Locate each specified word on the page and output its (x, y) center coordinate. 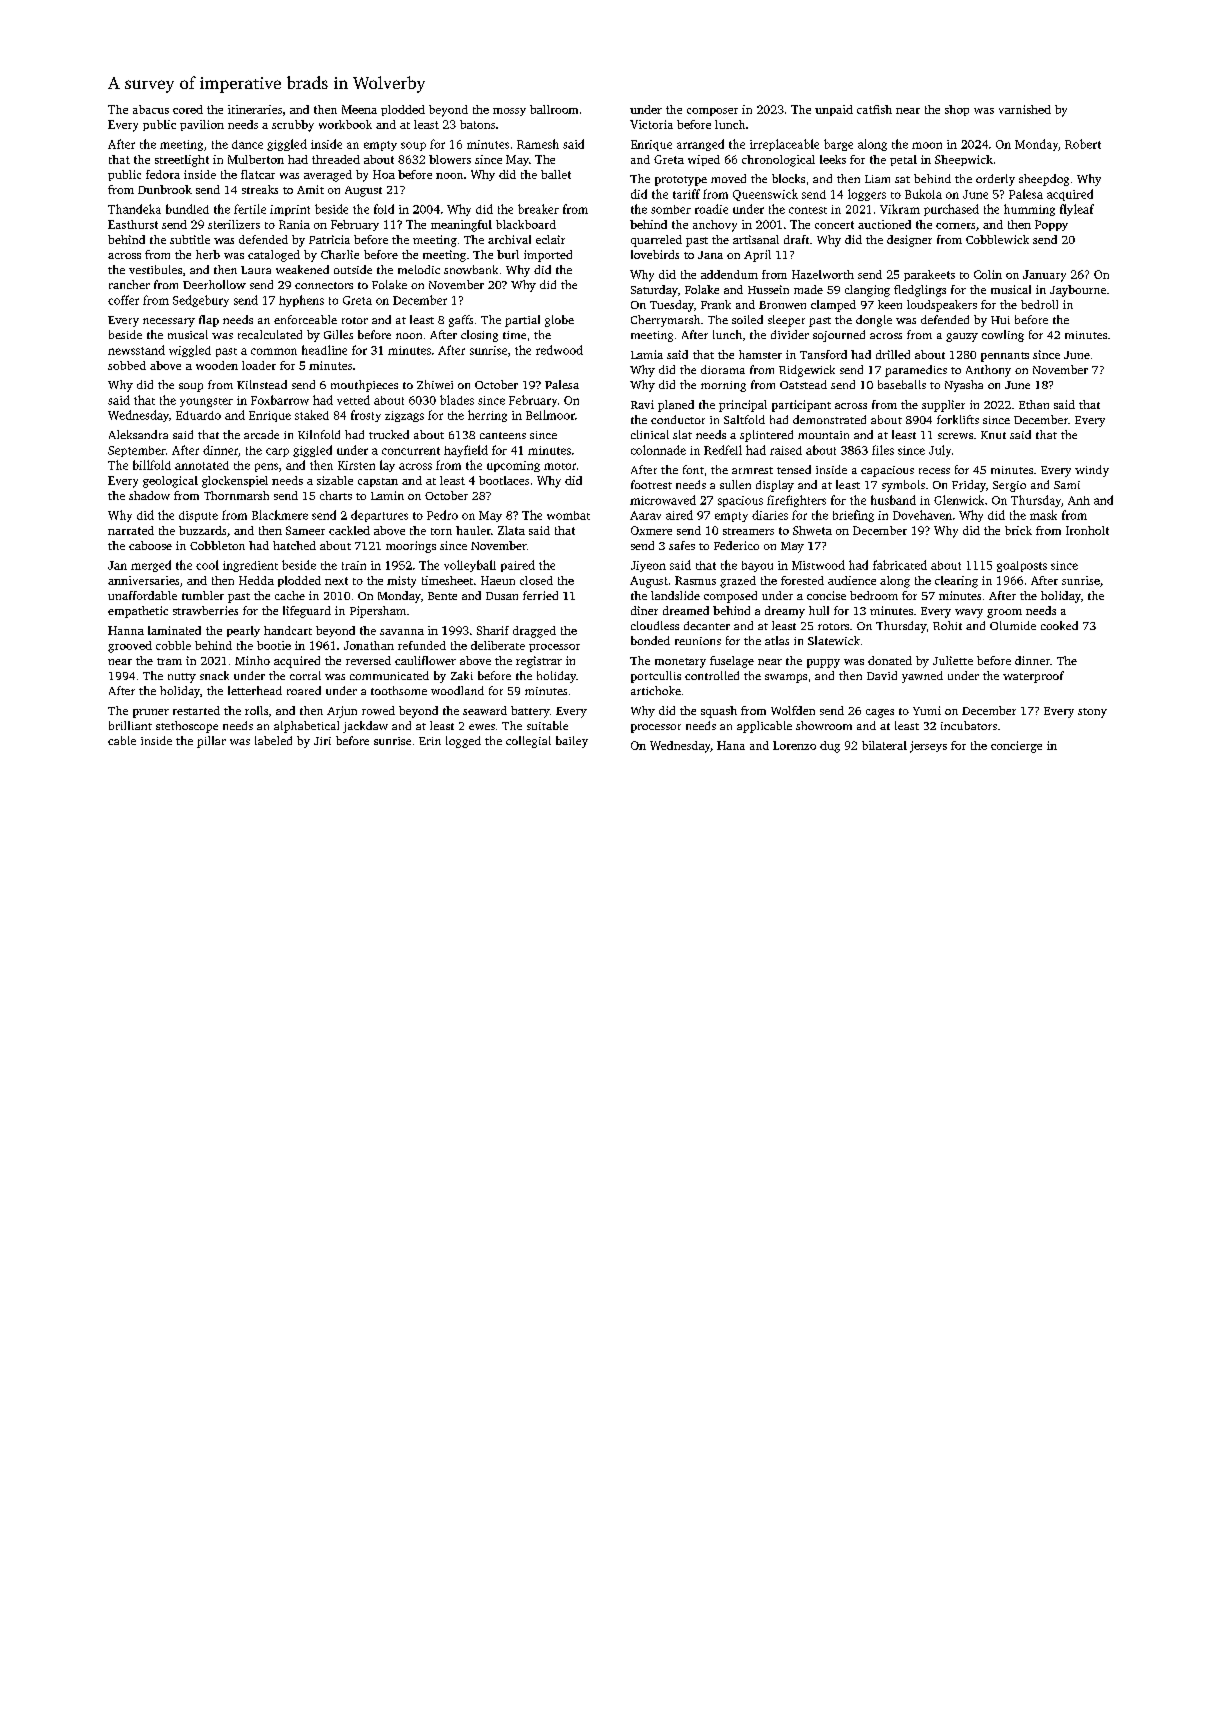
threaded (336, 159)
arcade (261, 434)
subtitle (190, 239)
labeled (273, 740)
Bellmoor (550, 415)
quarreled (656, 241)
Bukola (923, 194)
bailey (572, 742)
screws (955, 436)
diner (644, 610)
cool (207, 565)
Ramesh (538, 144)
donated (890, 660)
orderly (995, 180)
